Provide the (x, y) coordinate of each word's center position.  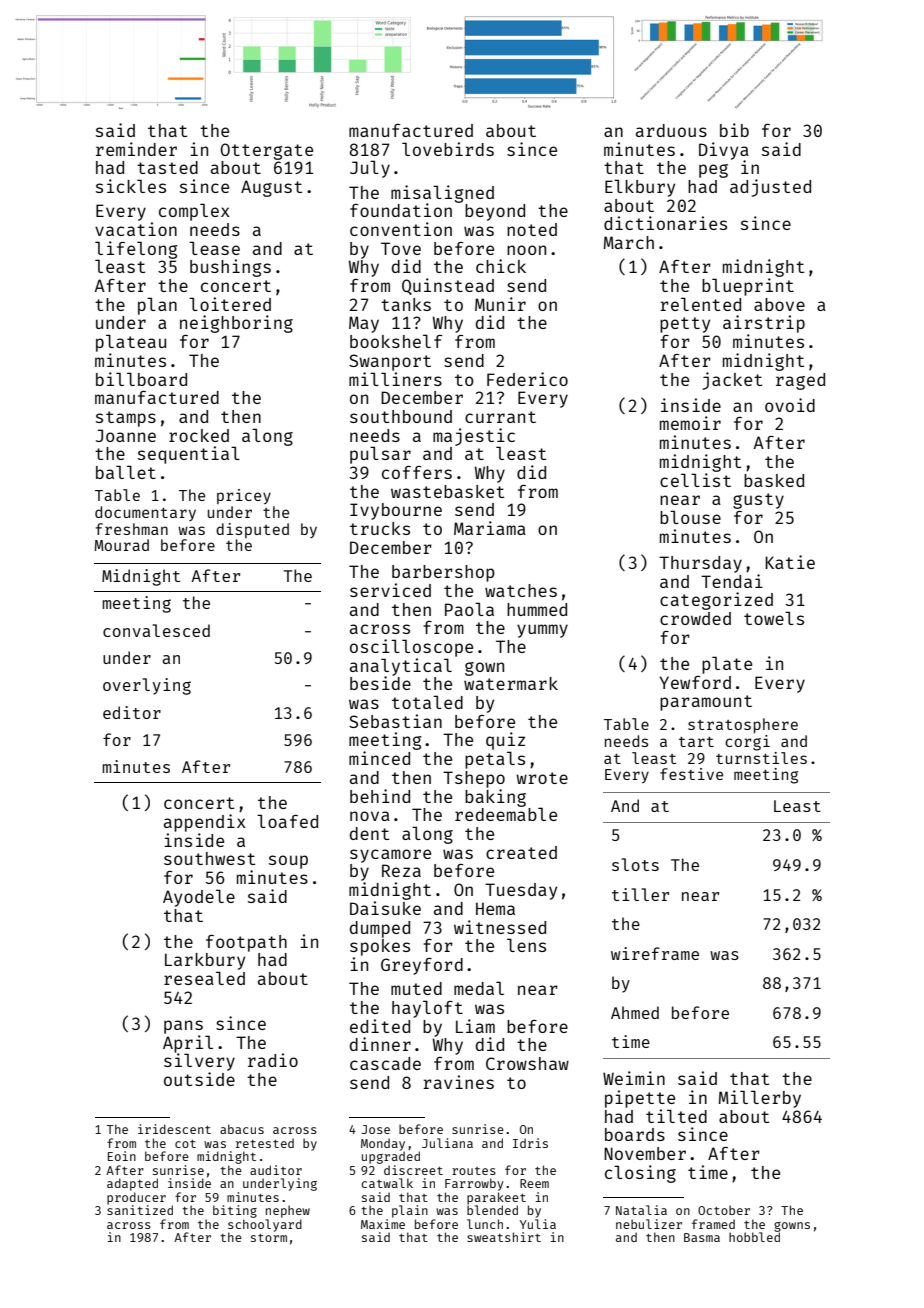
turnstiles (761, 758)
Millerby (760, 1099)
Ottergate (266, 151)
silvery (199, 1062)
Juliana (447, 1143)
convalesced (156, 630)
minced (379, 758)
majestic (474, 437)
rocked (199, 435)
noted (532, 229)
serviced (390, 590)
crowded (695, 618)
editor (132, 712)
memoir (690, 423)
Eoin (122, 1156)
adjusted (770, 188)
